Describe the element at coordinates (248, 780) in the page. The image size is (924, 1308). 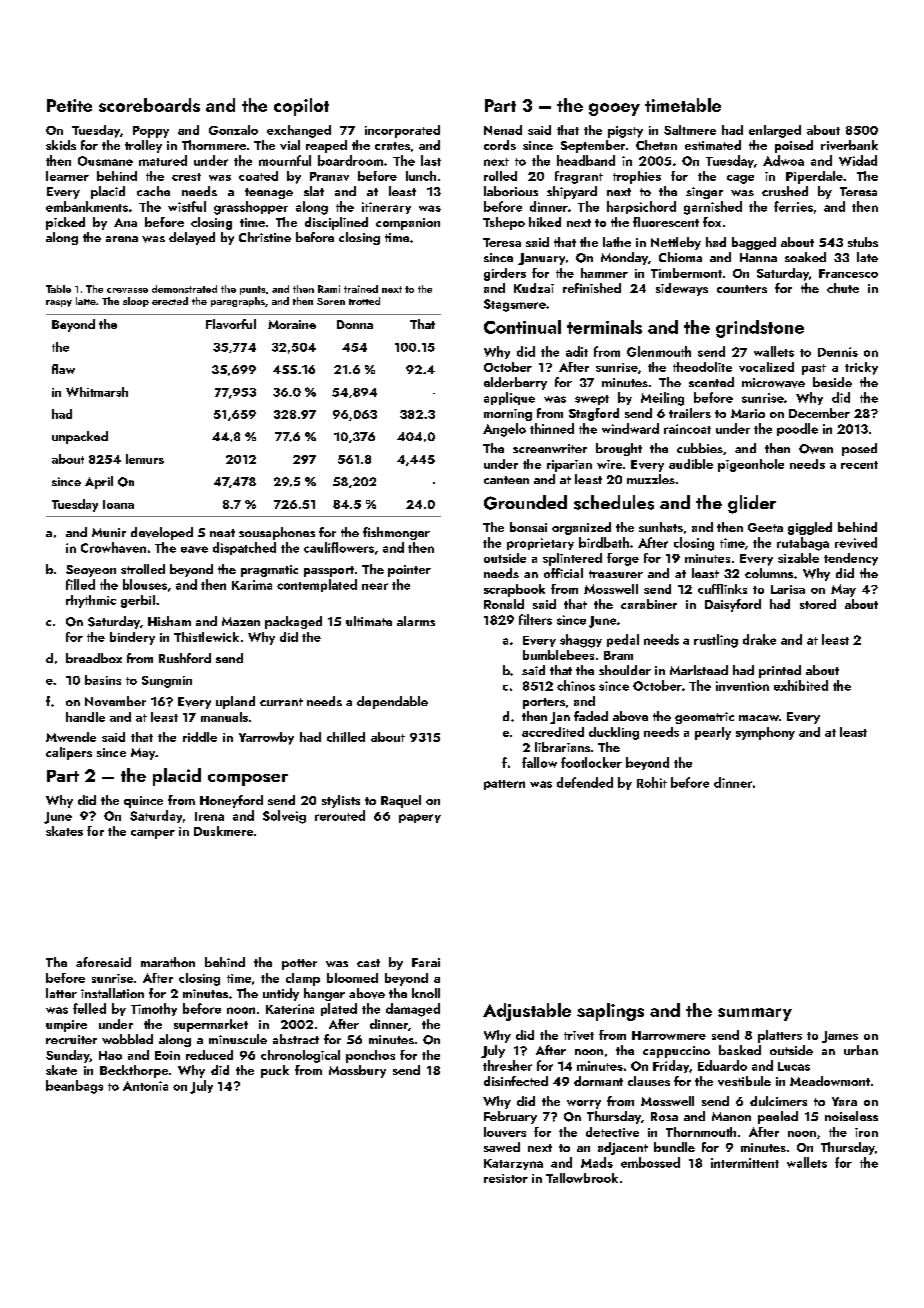
I see `composer` at that location.
